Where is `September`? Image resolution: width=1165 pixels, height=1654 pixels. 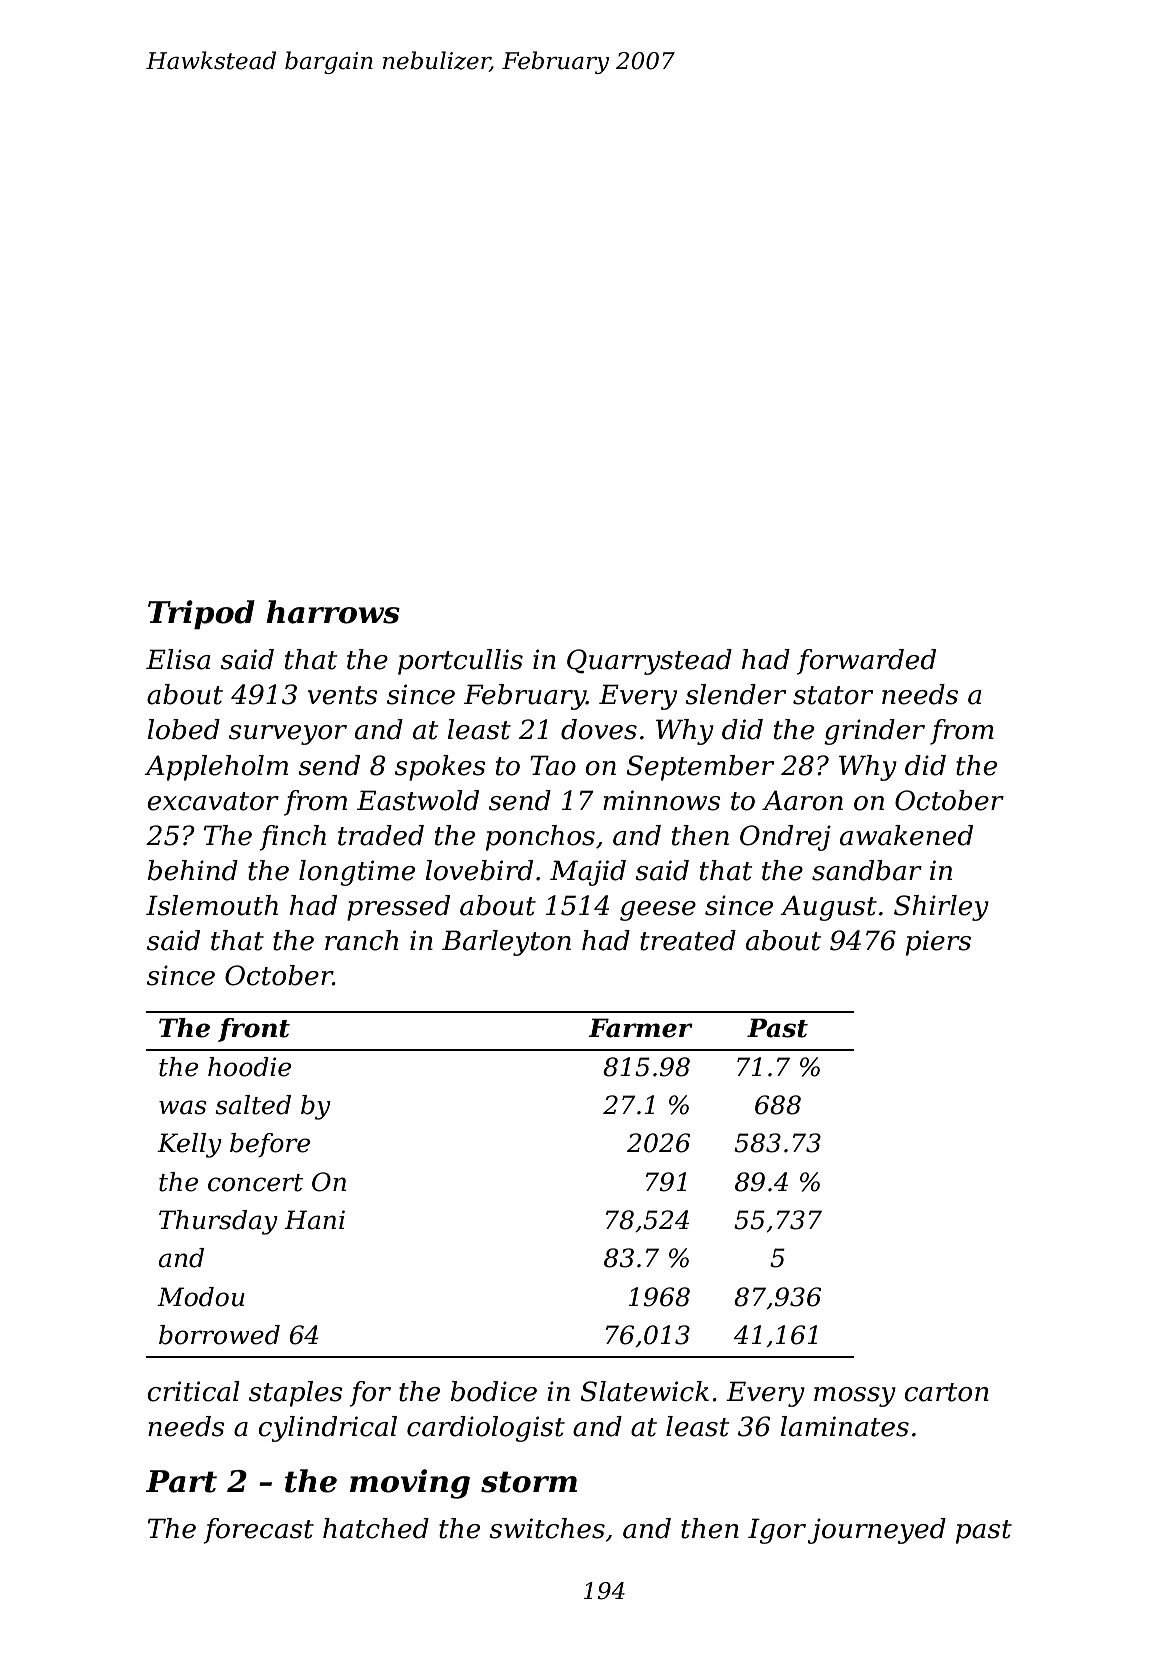 September is located at coordinates (700, 768).
